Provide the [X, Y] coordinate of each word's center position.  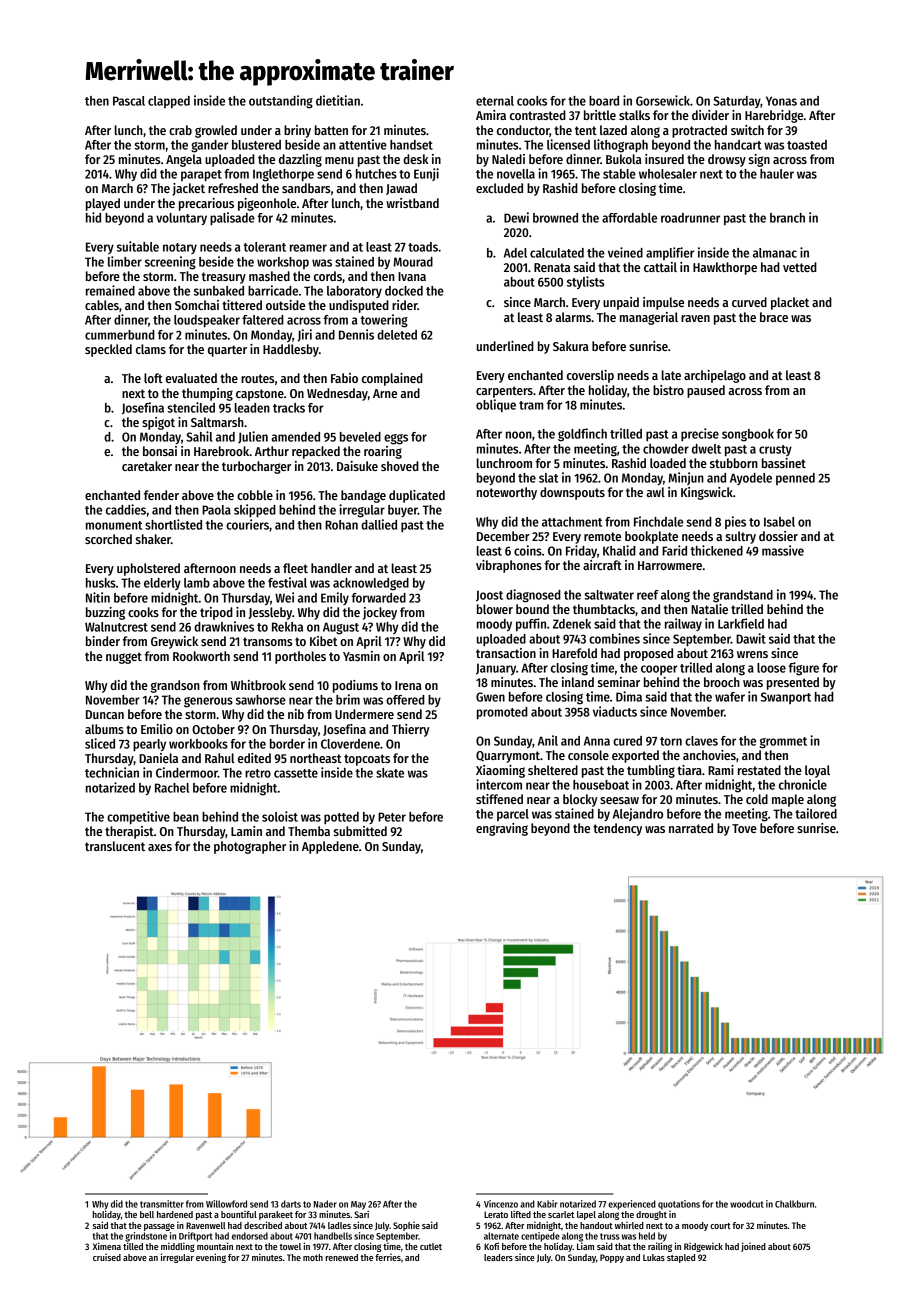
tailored [816, 813]
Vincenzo [501, 1204]
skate [390, 773]
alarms [573, 317]
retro [258, 773]
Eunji [426, 174]
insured [664, 159]
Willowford [226, 1204]
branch [787, 218]
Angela [184, 160]
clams [151, 349]
